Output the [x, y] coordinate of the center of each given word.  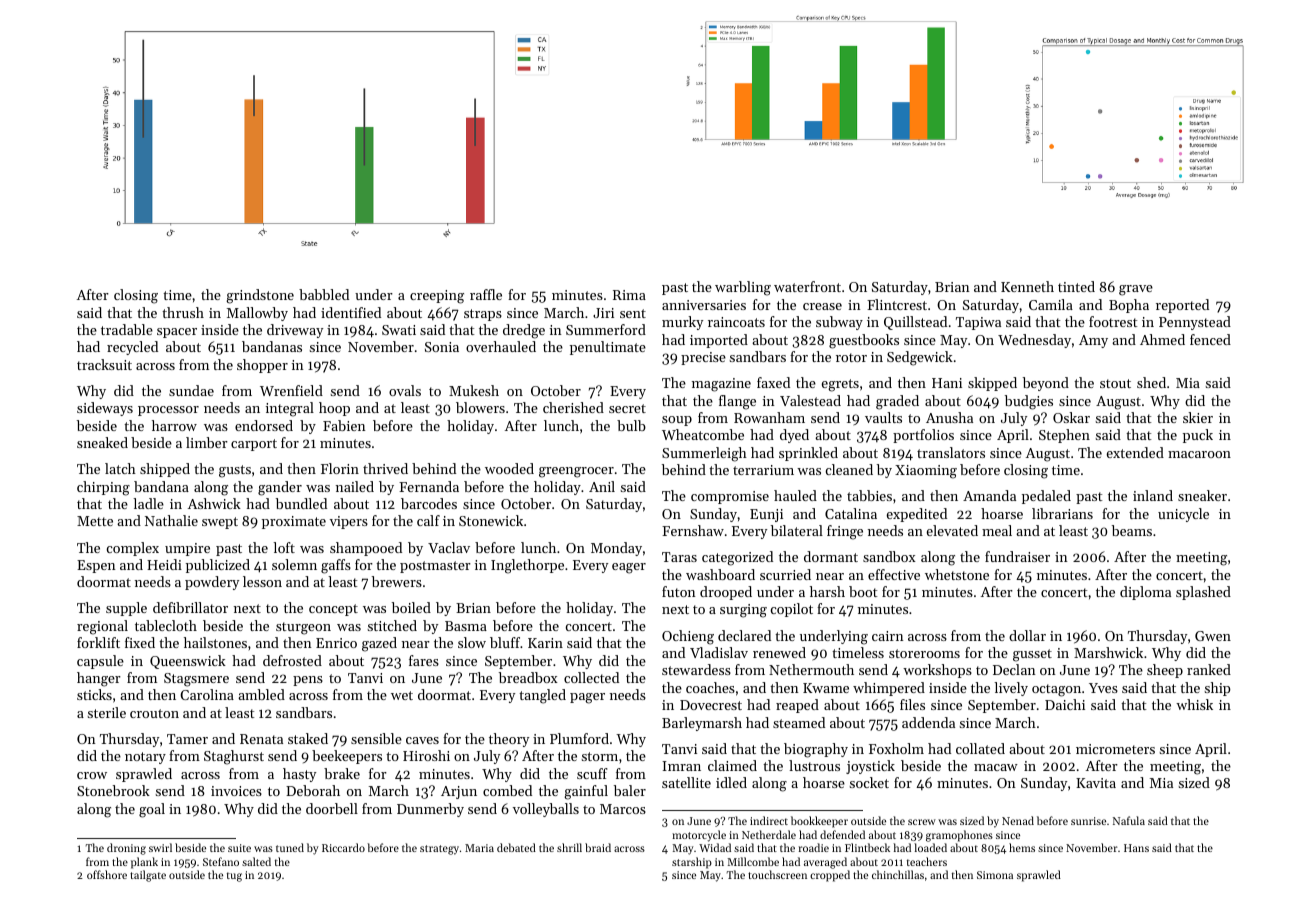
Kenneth [1027, 286]
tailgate [148, 876]
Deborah [313, 790]
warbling [743, 288]
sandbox [889, 556]
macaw [996, 767]
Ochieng [688, 637]
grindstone [260, 296]
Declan [1014, 669]
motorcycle [699, 836]
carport [254, 445]
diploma [1145, 593]
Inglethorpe [527, 566]
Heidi [164, 564]
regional [102, 627]
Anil [602, 486]
